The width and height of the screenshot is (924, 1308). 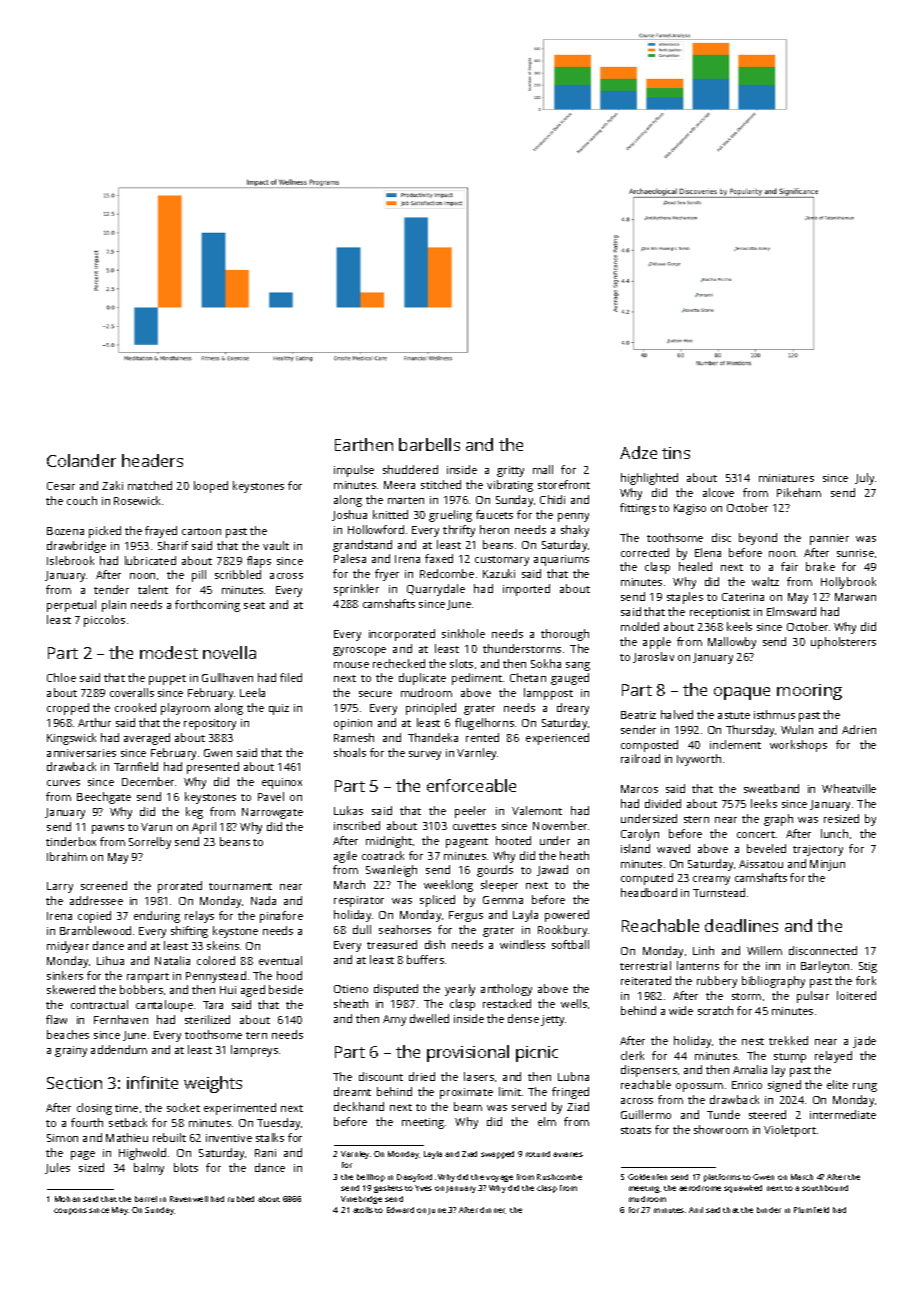 I want to click on Minjun, so click(x=827, y=865).
